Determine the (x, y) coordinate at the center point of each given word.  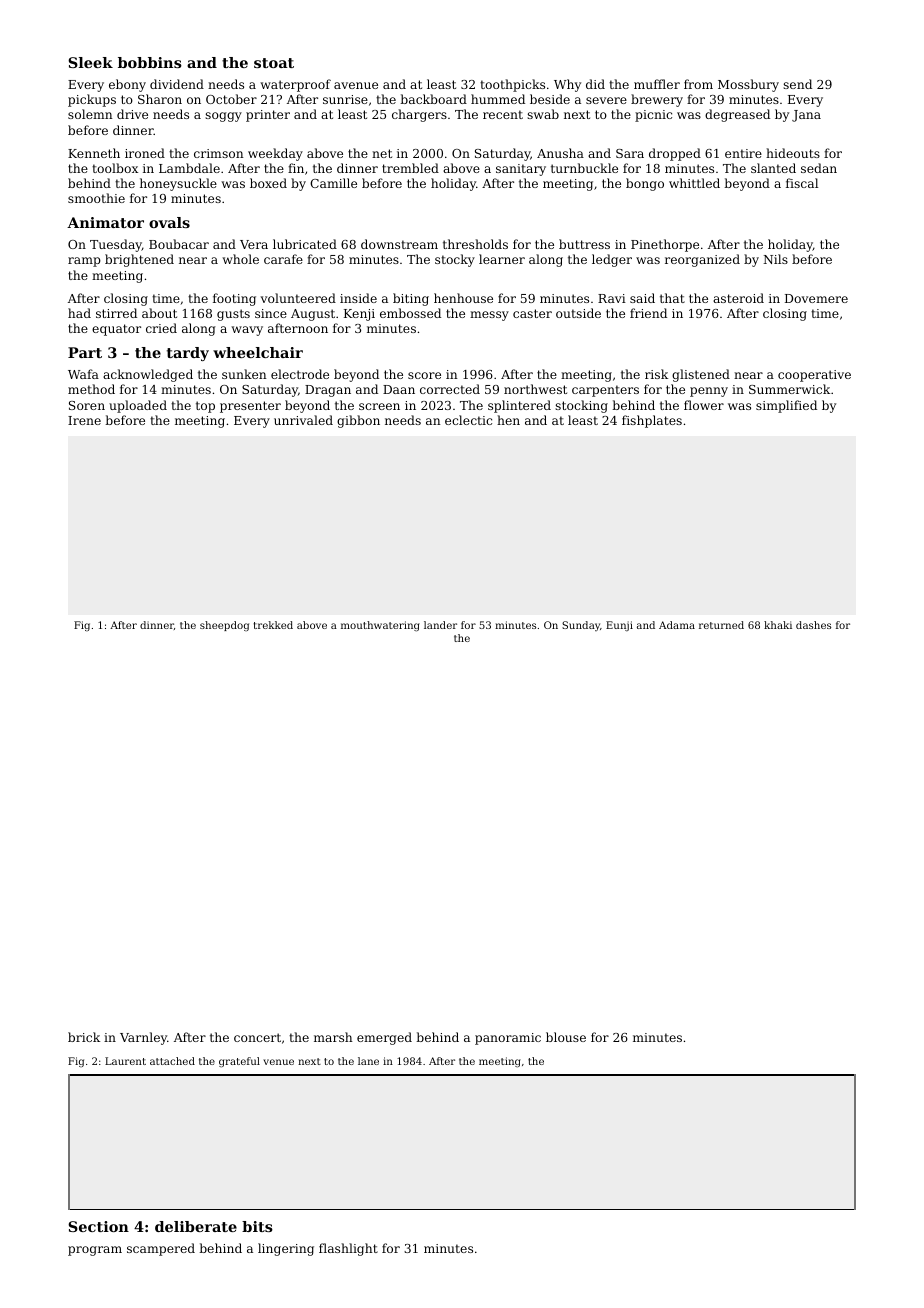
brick (84, 1037)
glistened (701, 375)
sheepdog (224, 626)
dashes (813, 625)
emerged (384, 1038)
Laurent (125, 1061)
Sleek (90, 62)
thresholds (475, 244)
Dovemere (816, 298)
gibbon (358, 421)
